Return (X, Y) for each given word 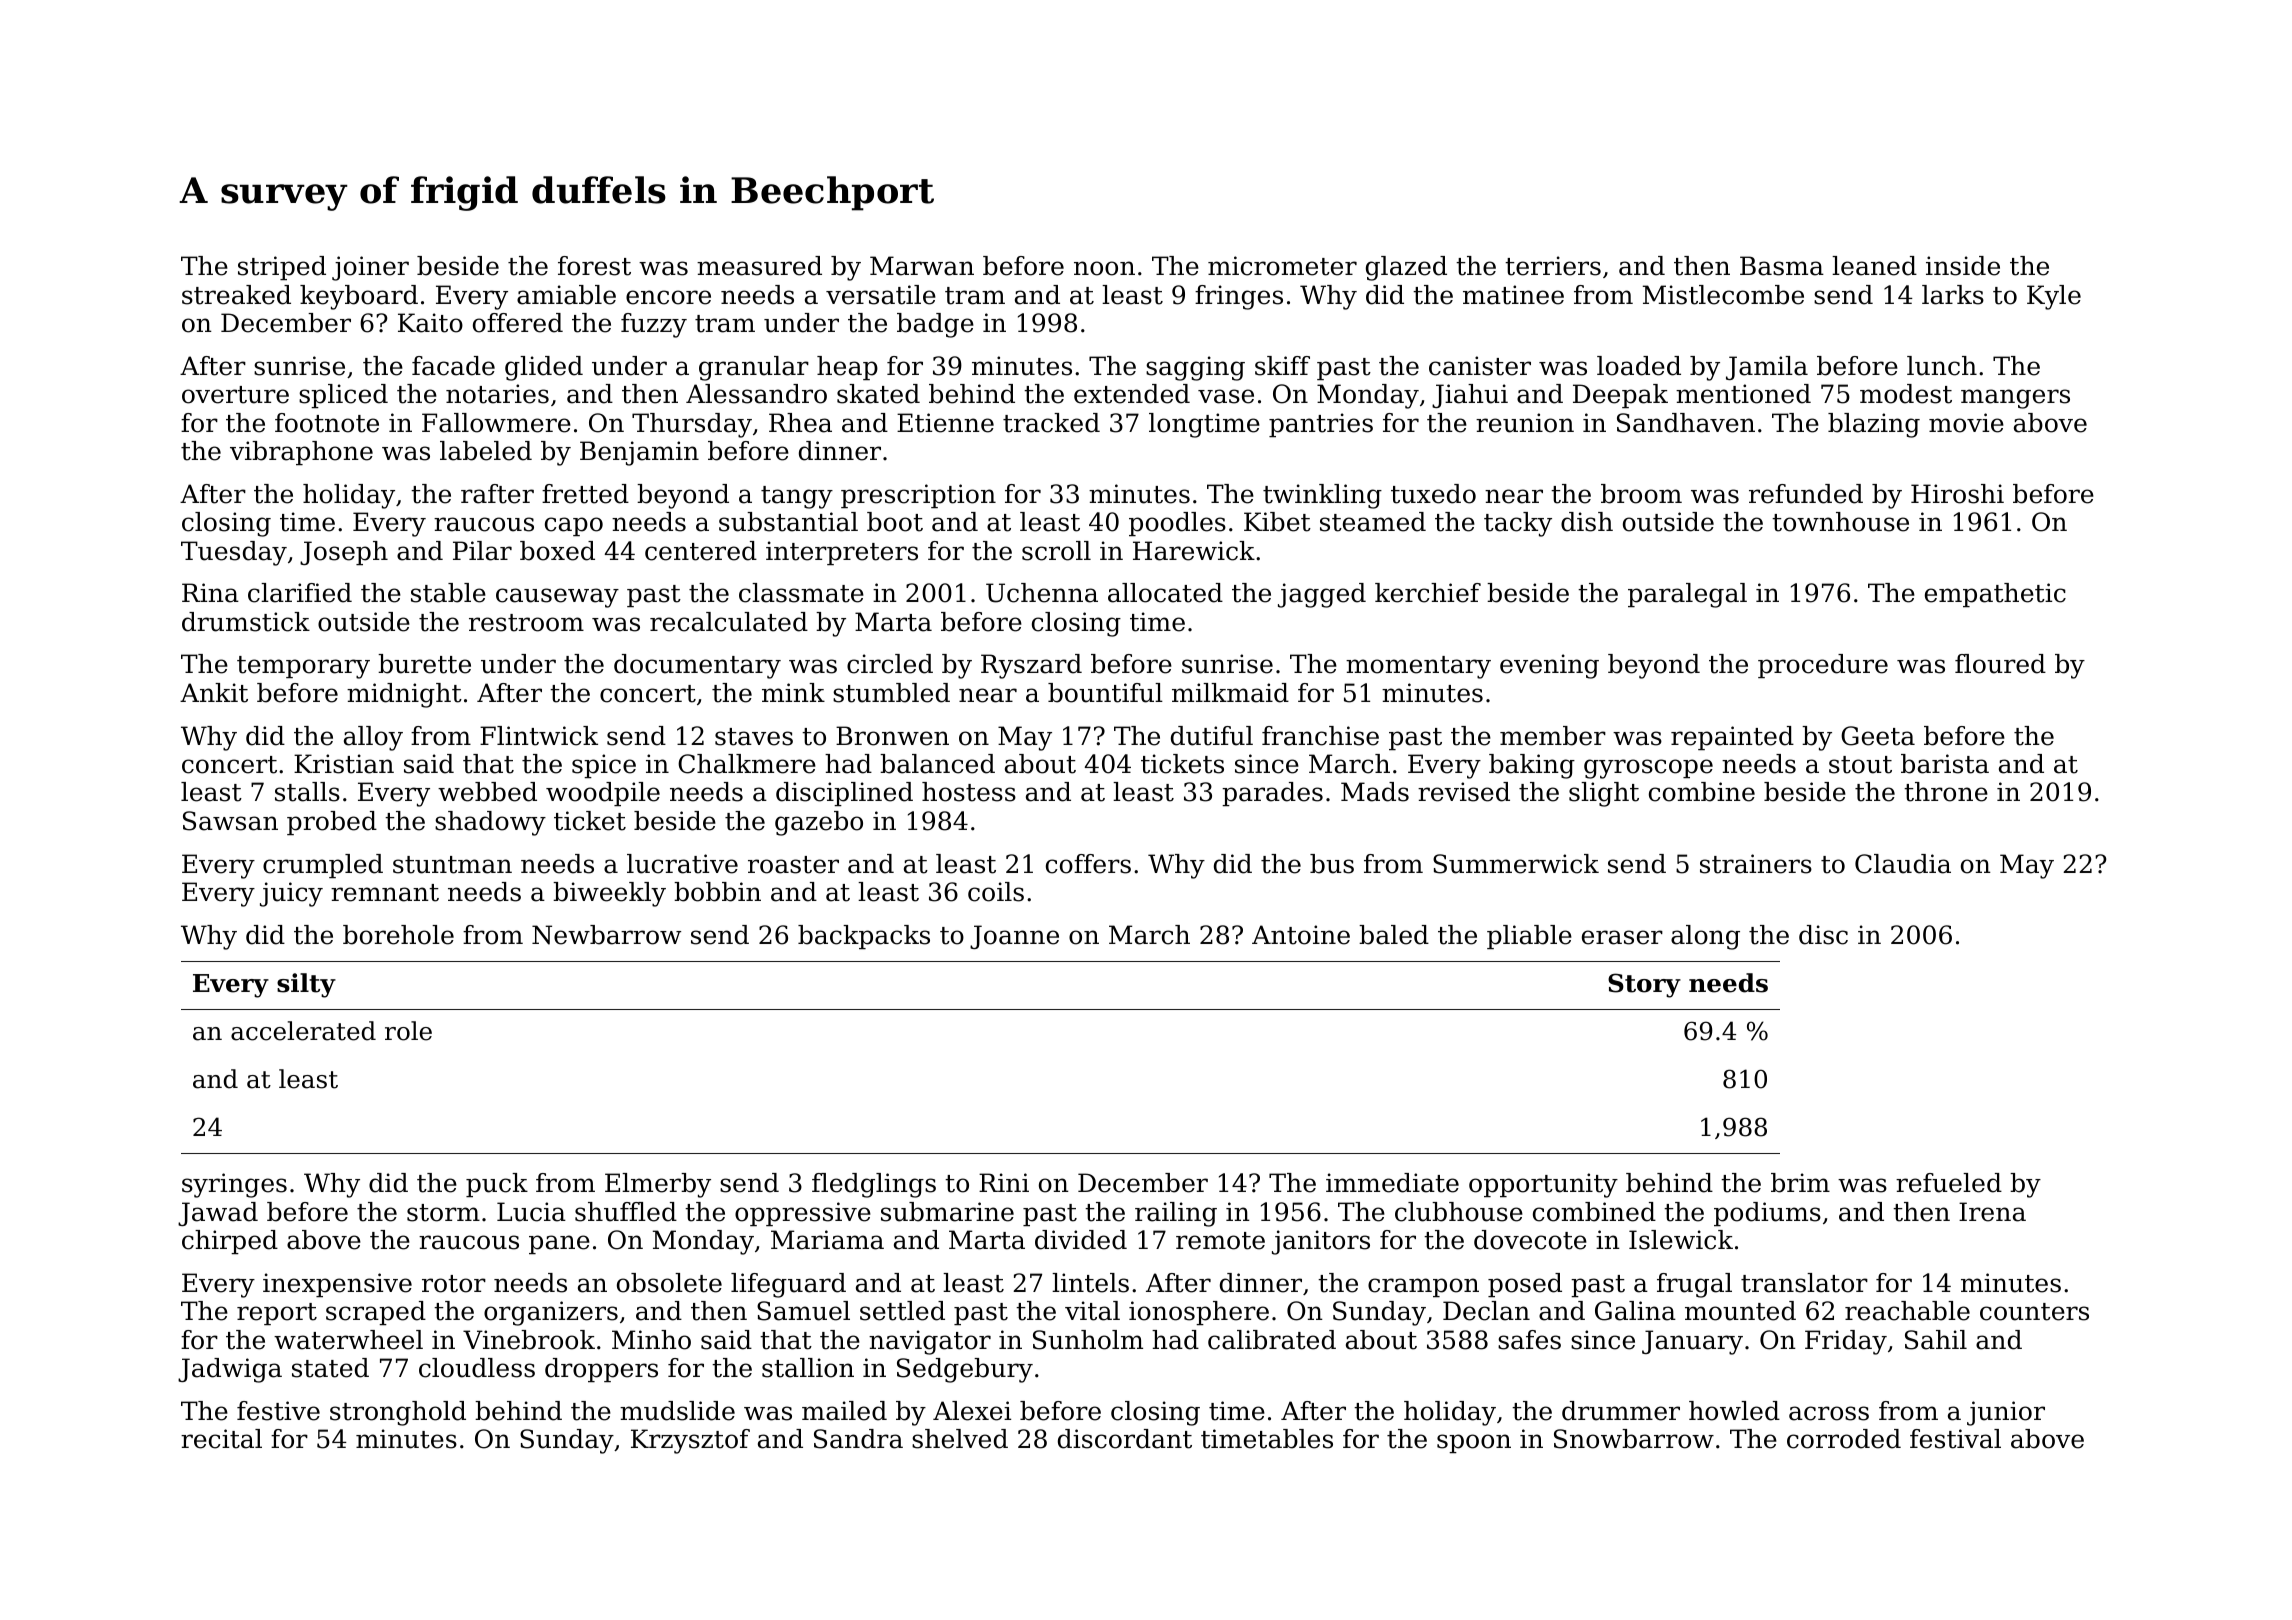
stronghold (398, 1413)
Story (1644, 985)
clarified (300, 593)
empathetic (1995, 595)
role (408, 1031)
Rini (1004, 1182)
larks (1953, 295)
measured (759, 266)
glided (544, 368)
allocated (1165, 593)
